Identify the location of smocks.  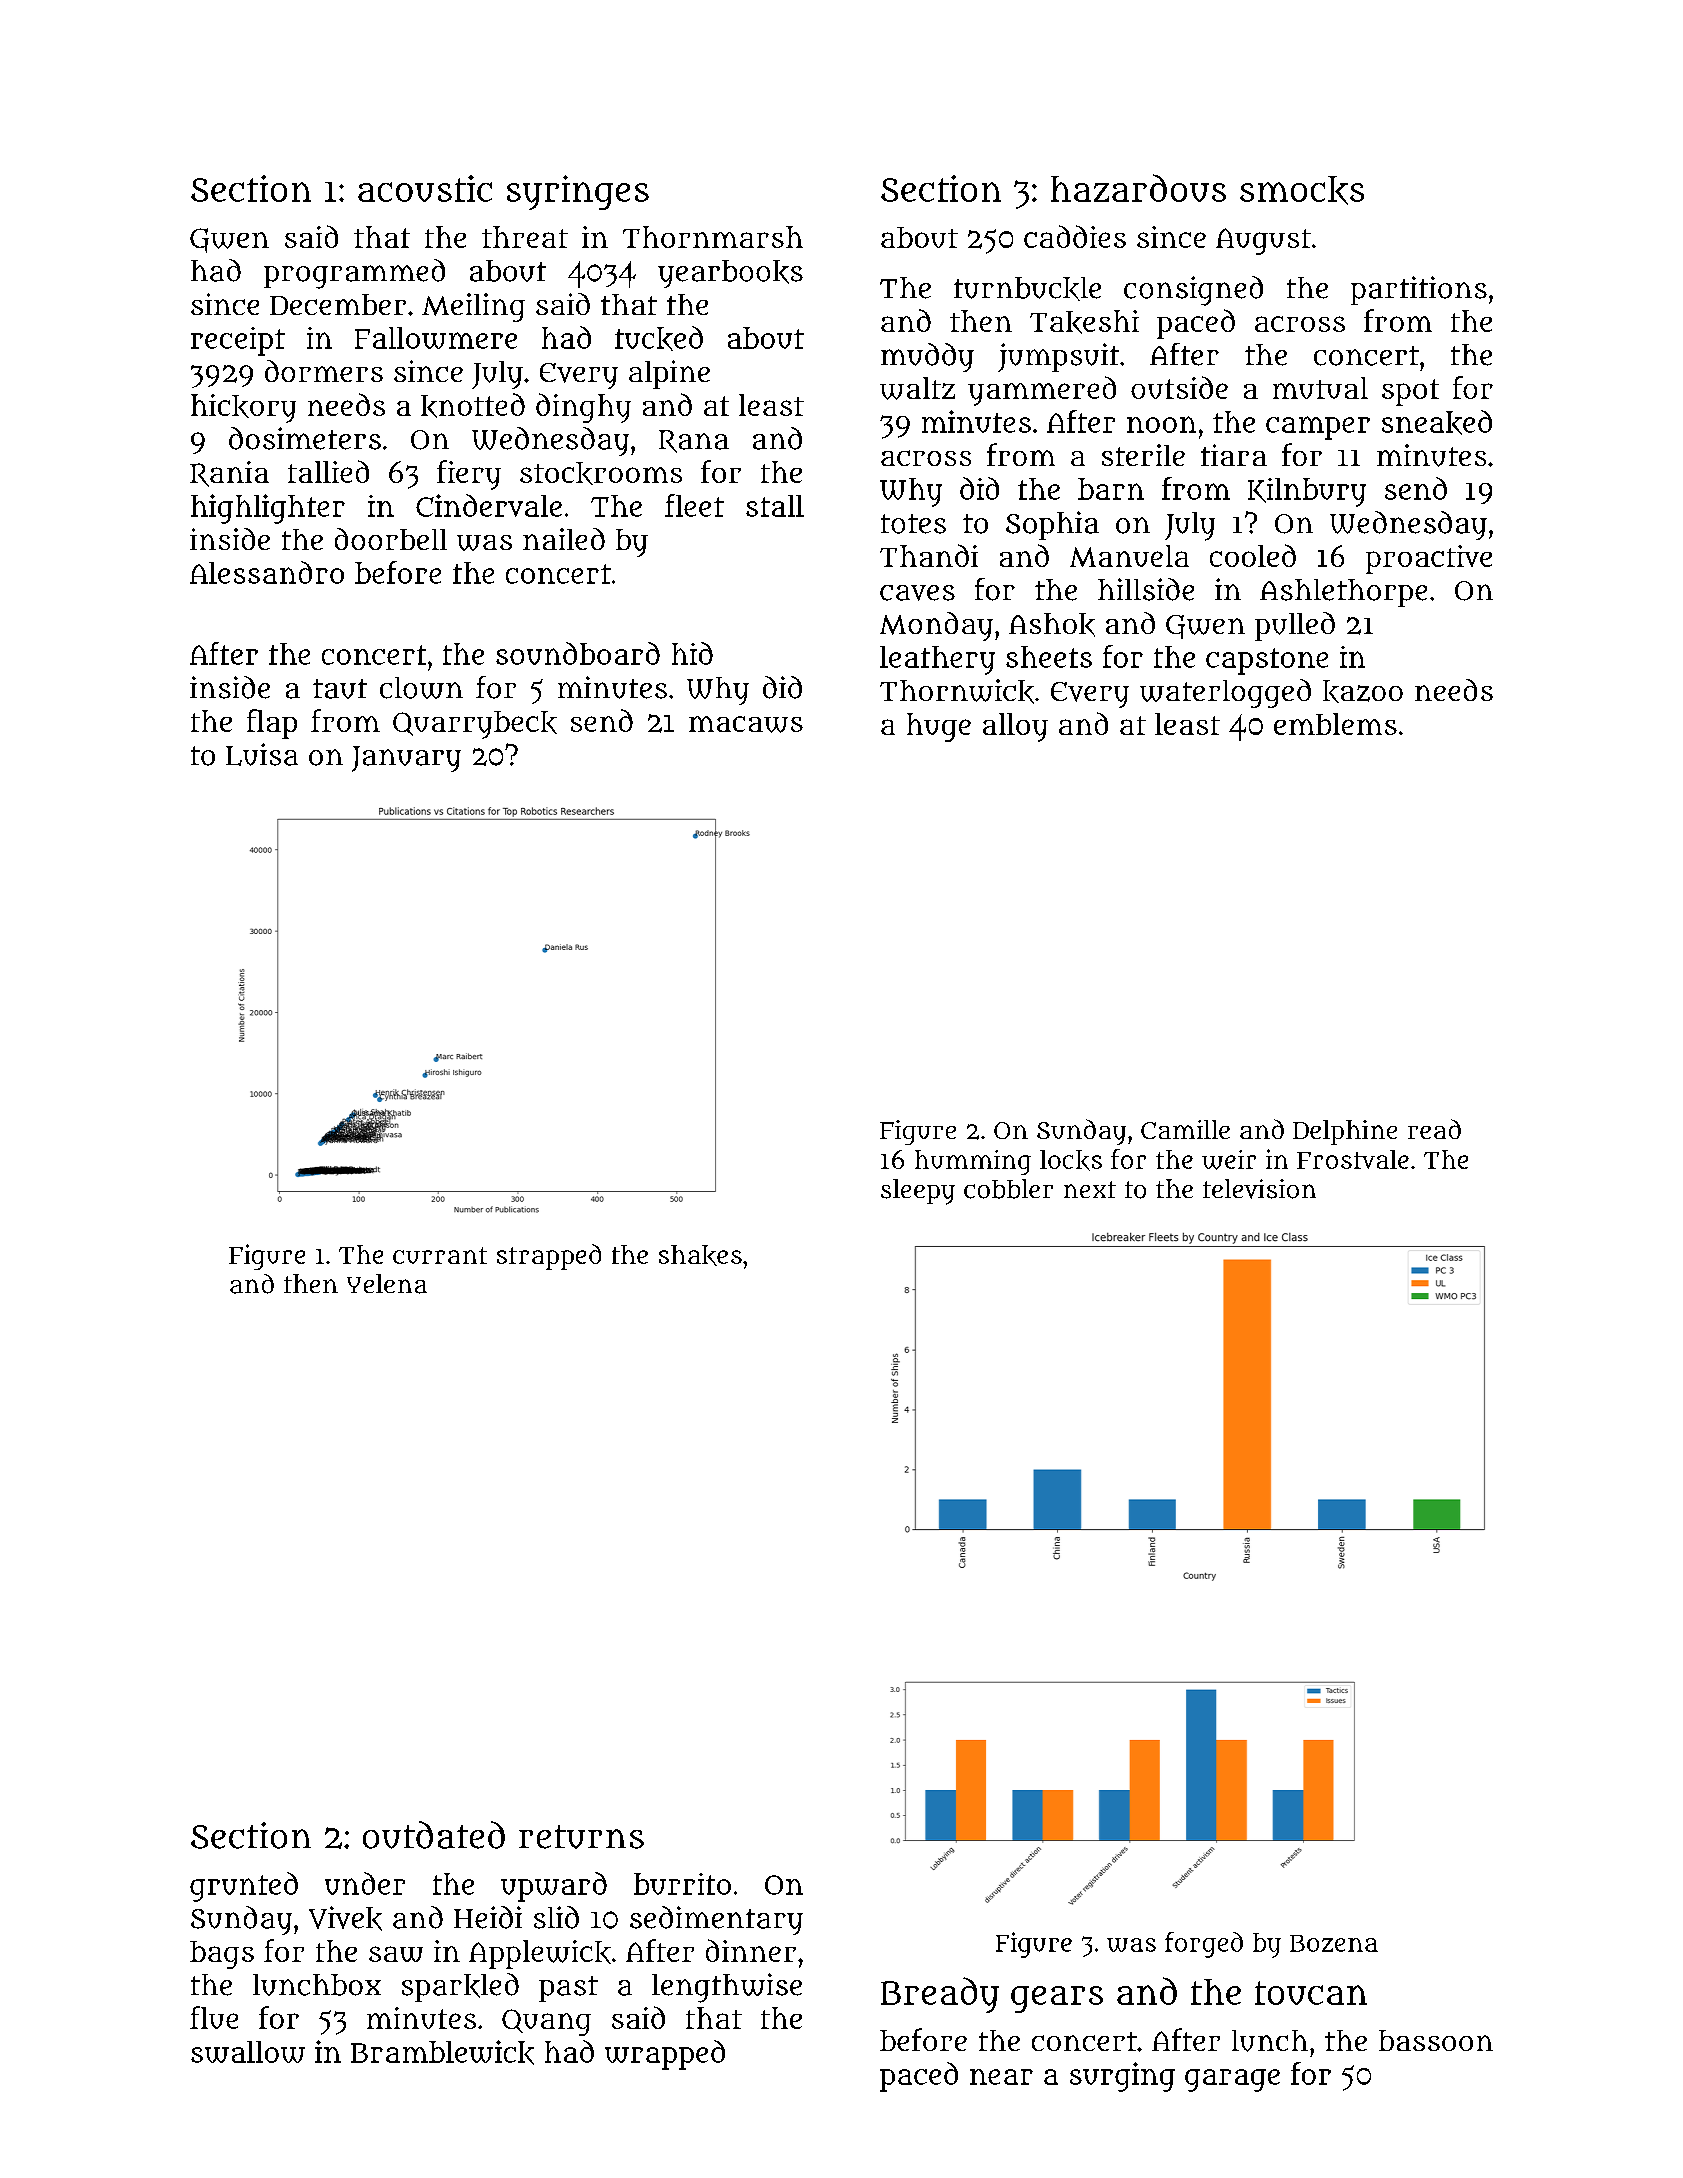
(1302, 190).
